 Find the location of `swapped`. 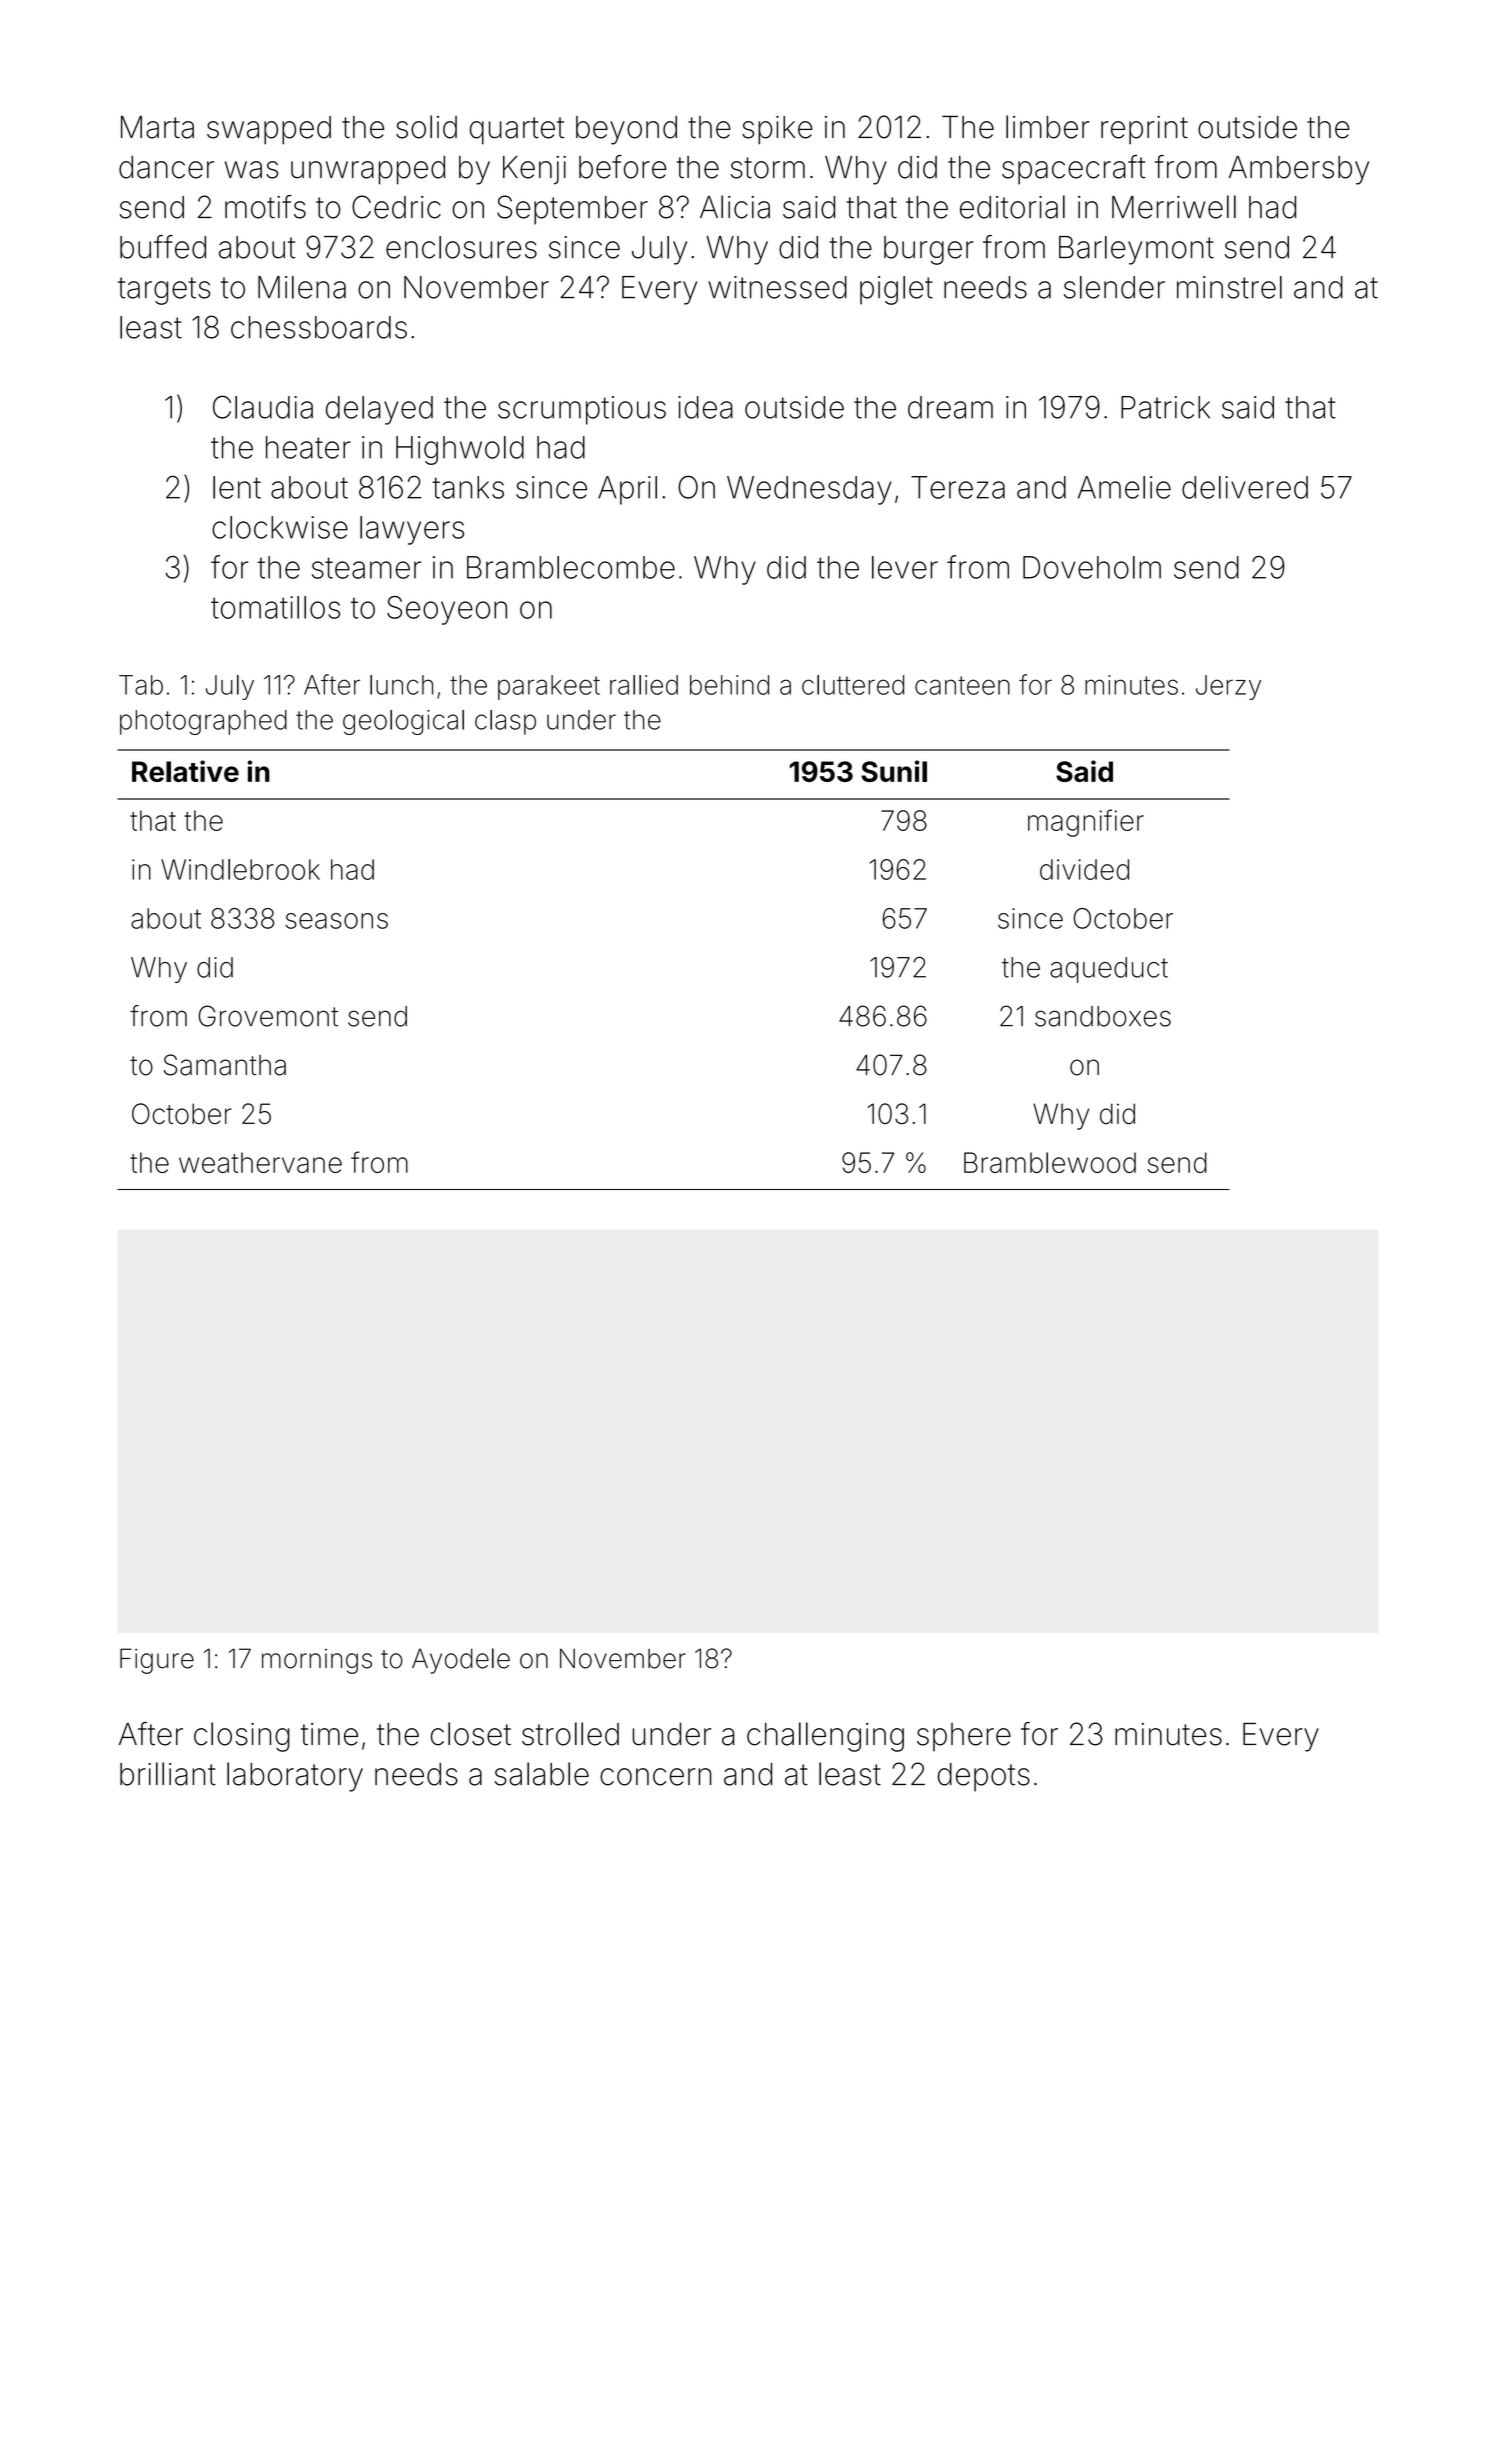

swapped is located at coordinates (269, 130).
